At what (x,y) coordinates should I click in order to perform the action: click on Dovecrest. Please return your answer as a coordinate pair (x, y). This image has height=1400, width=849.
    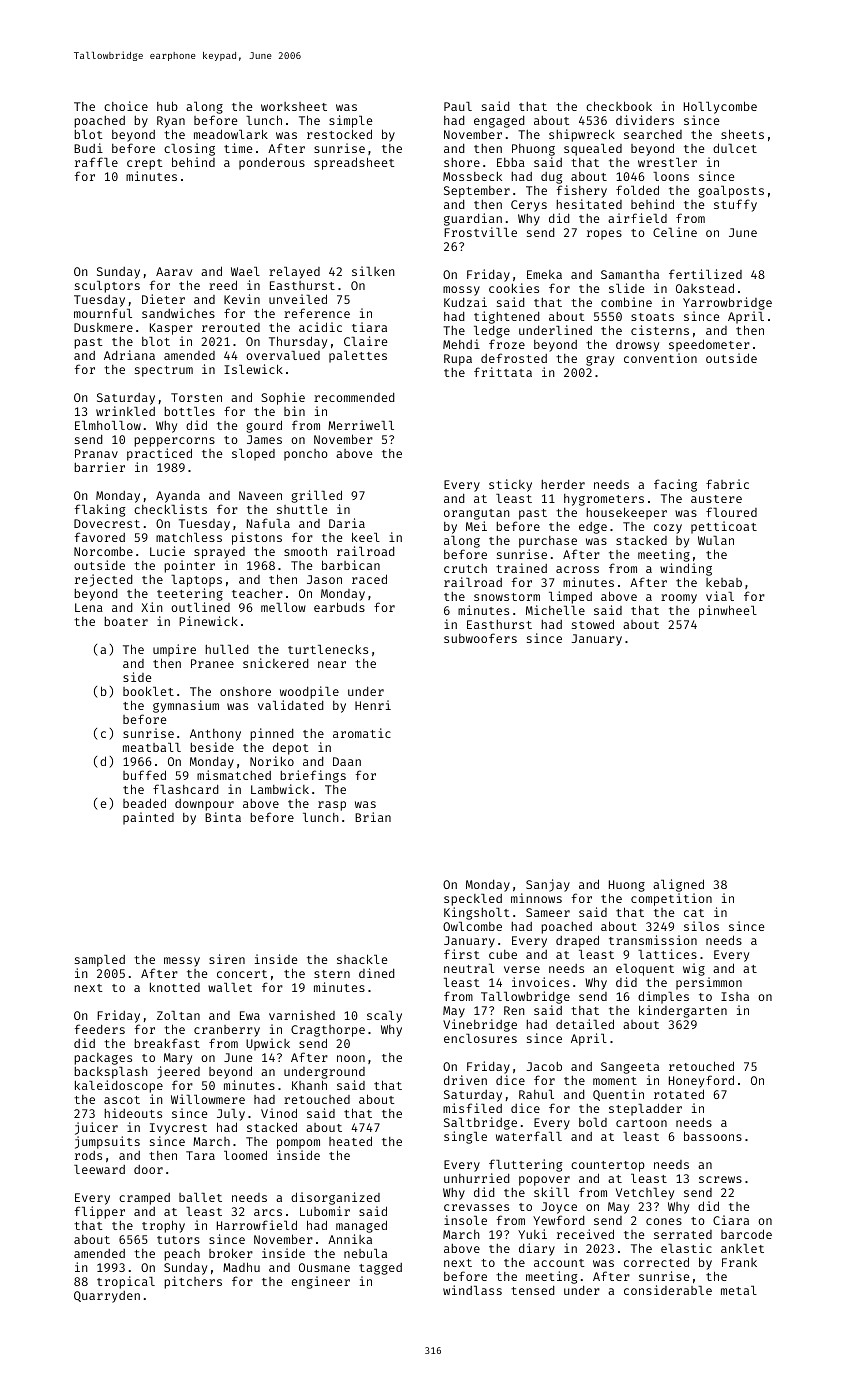
    Looking at the image, I should click on (107, 523).
